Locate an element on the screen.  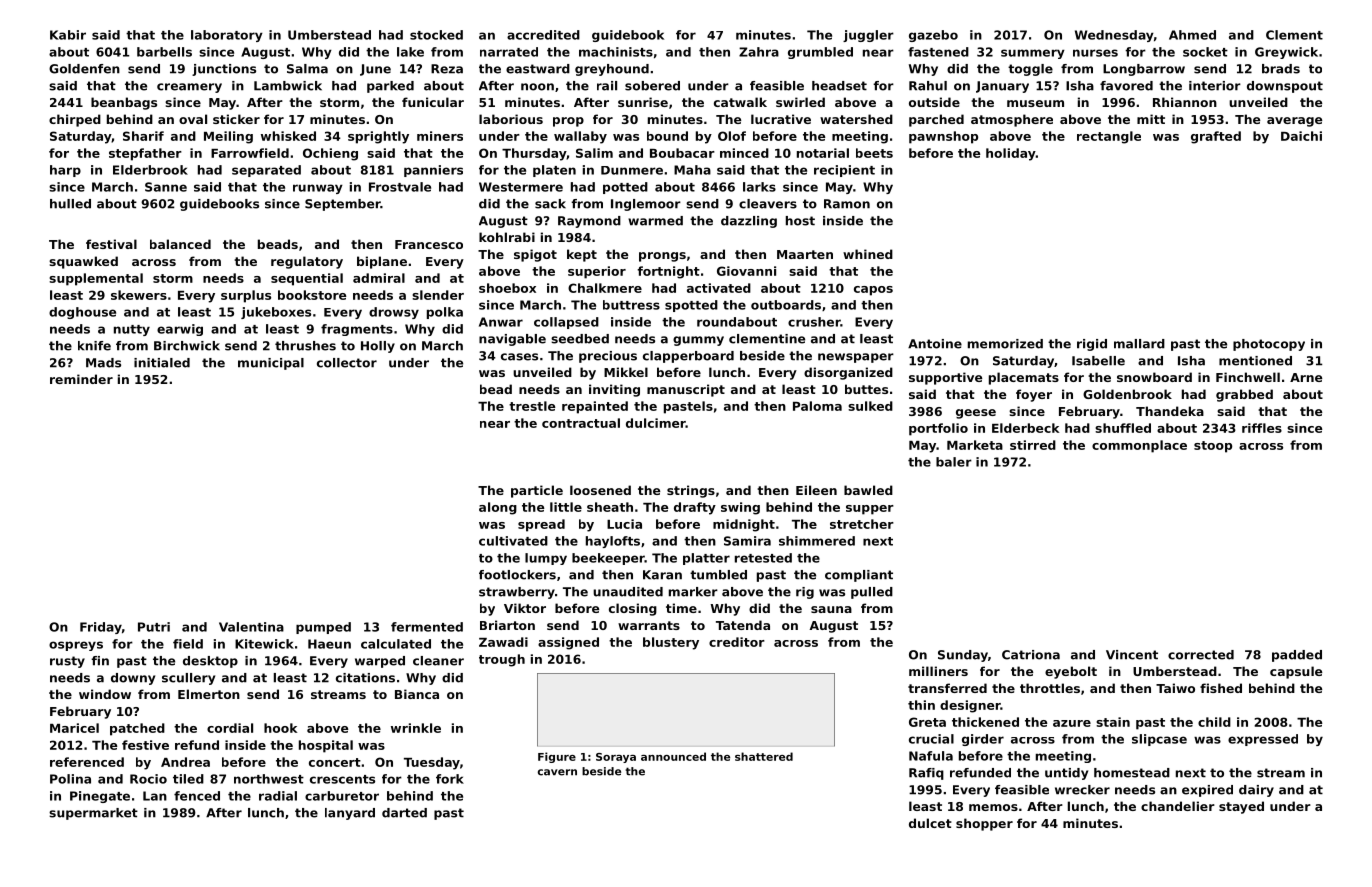
rectangle is located at coordinates (1109, 137).
